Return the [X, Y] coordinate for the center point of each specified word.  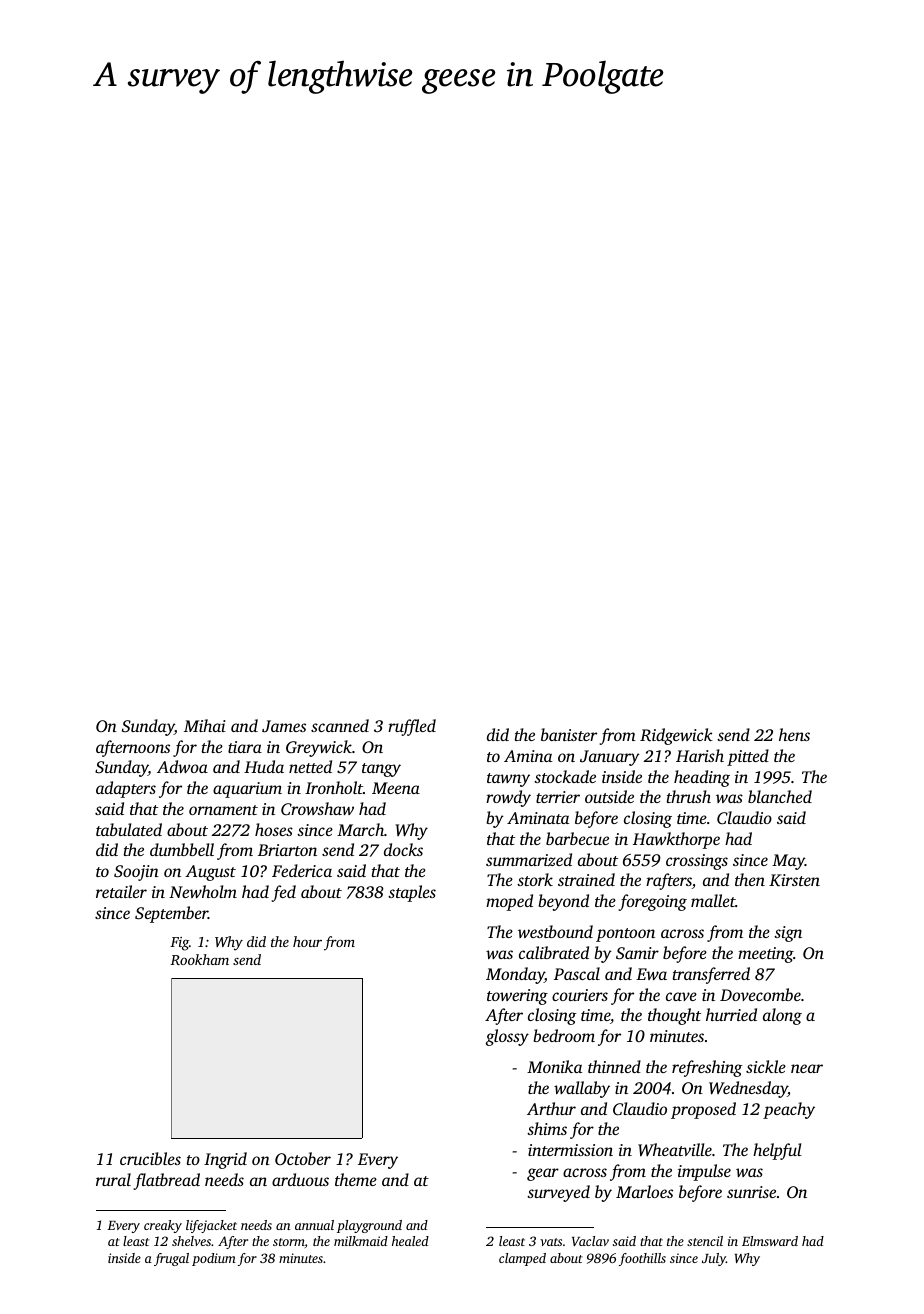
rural [113, 1179]
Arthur [551, 1108]
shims [547, 1128]
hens [794, 734]
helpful [777, 1151]
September [171, 914]
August [210, 873]
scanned [340, 725]
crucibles [150, 1158]
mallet [713, 900]
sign [788, 934]
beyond [563, 902]
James [284, 726]
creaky [163, 1226]
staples [412, 893]
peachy [789, 1110]
